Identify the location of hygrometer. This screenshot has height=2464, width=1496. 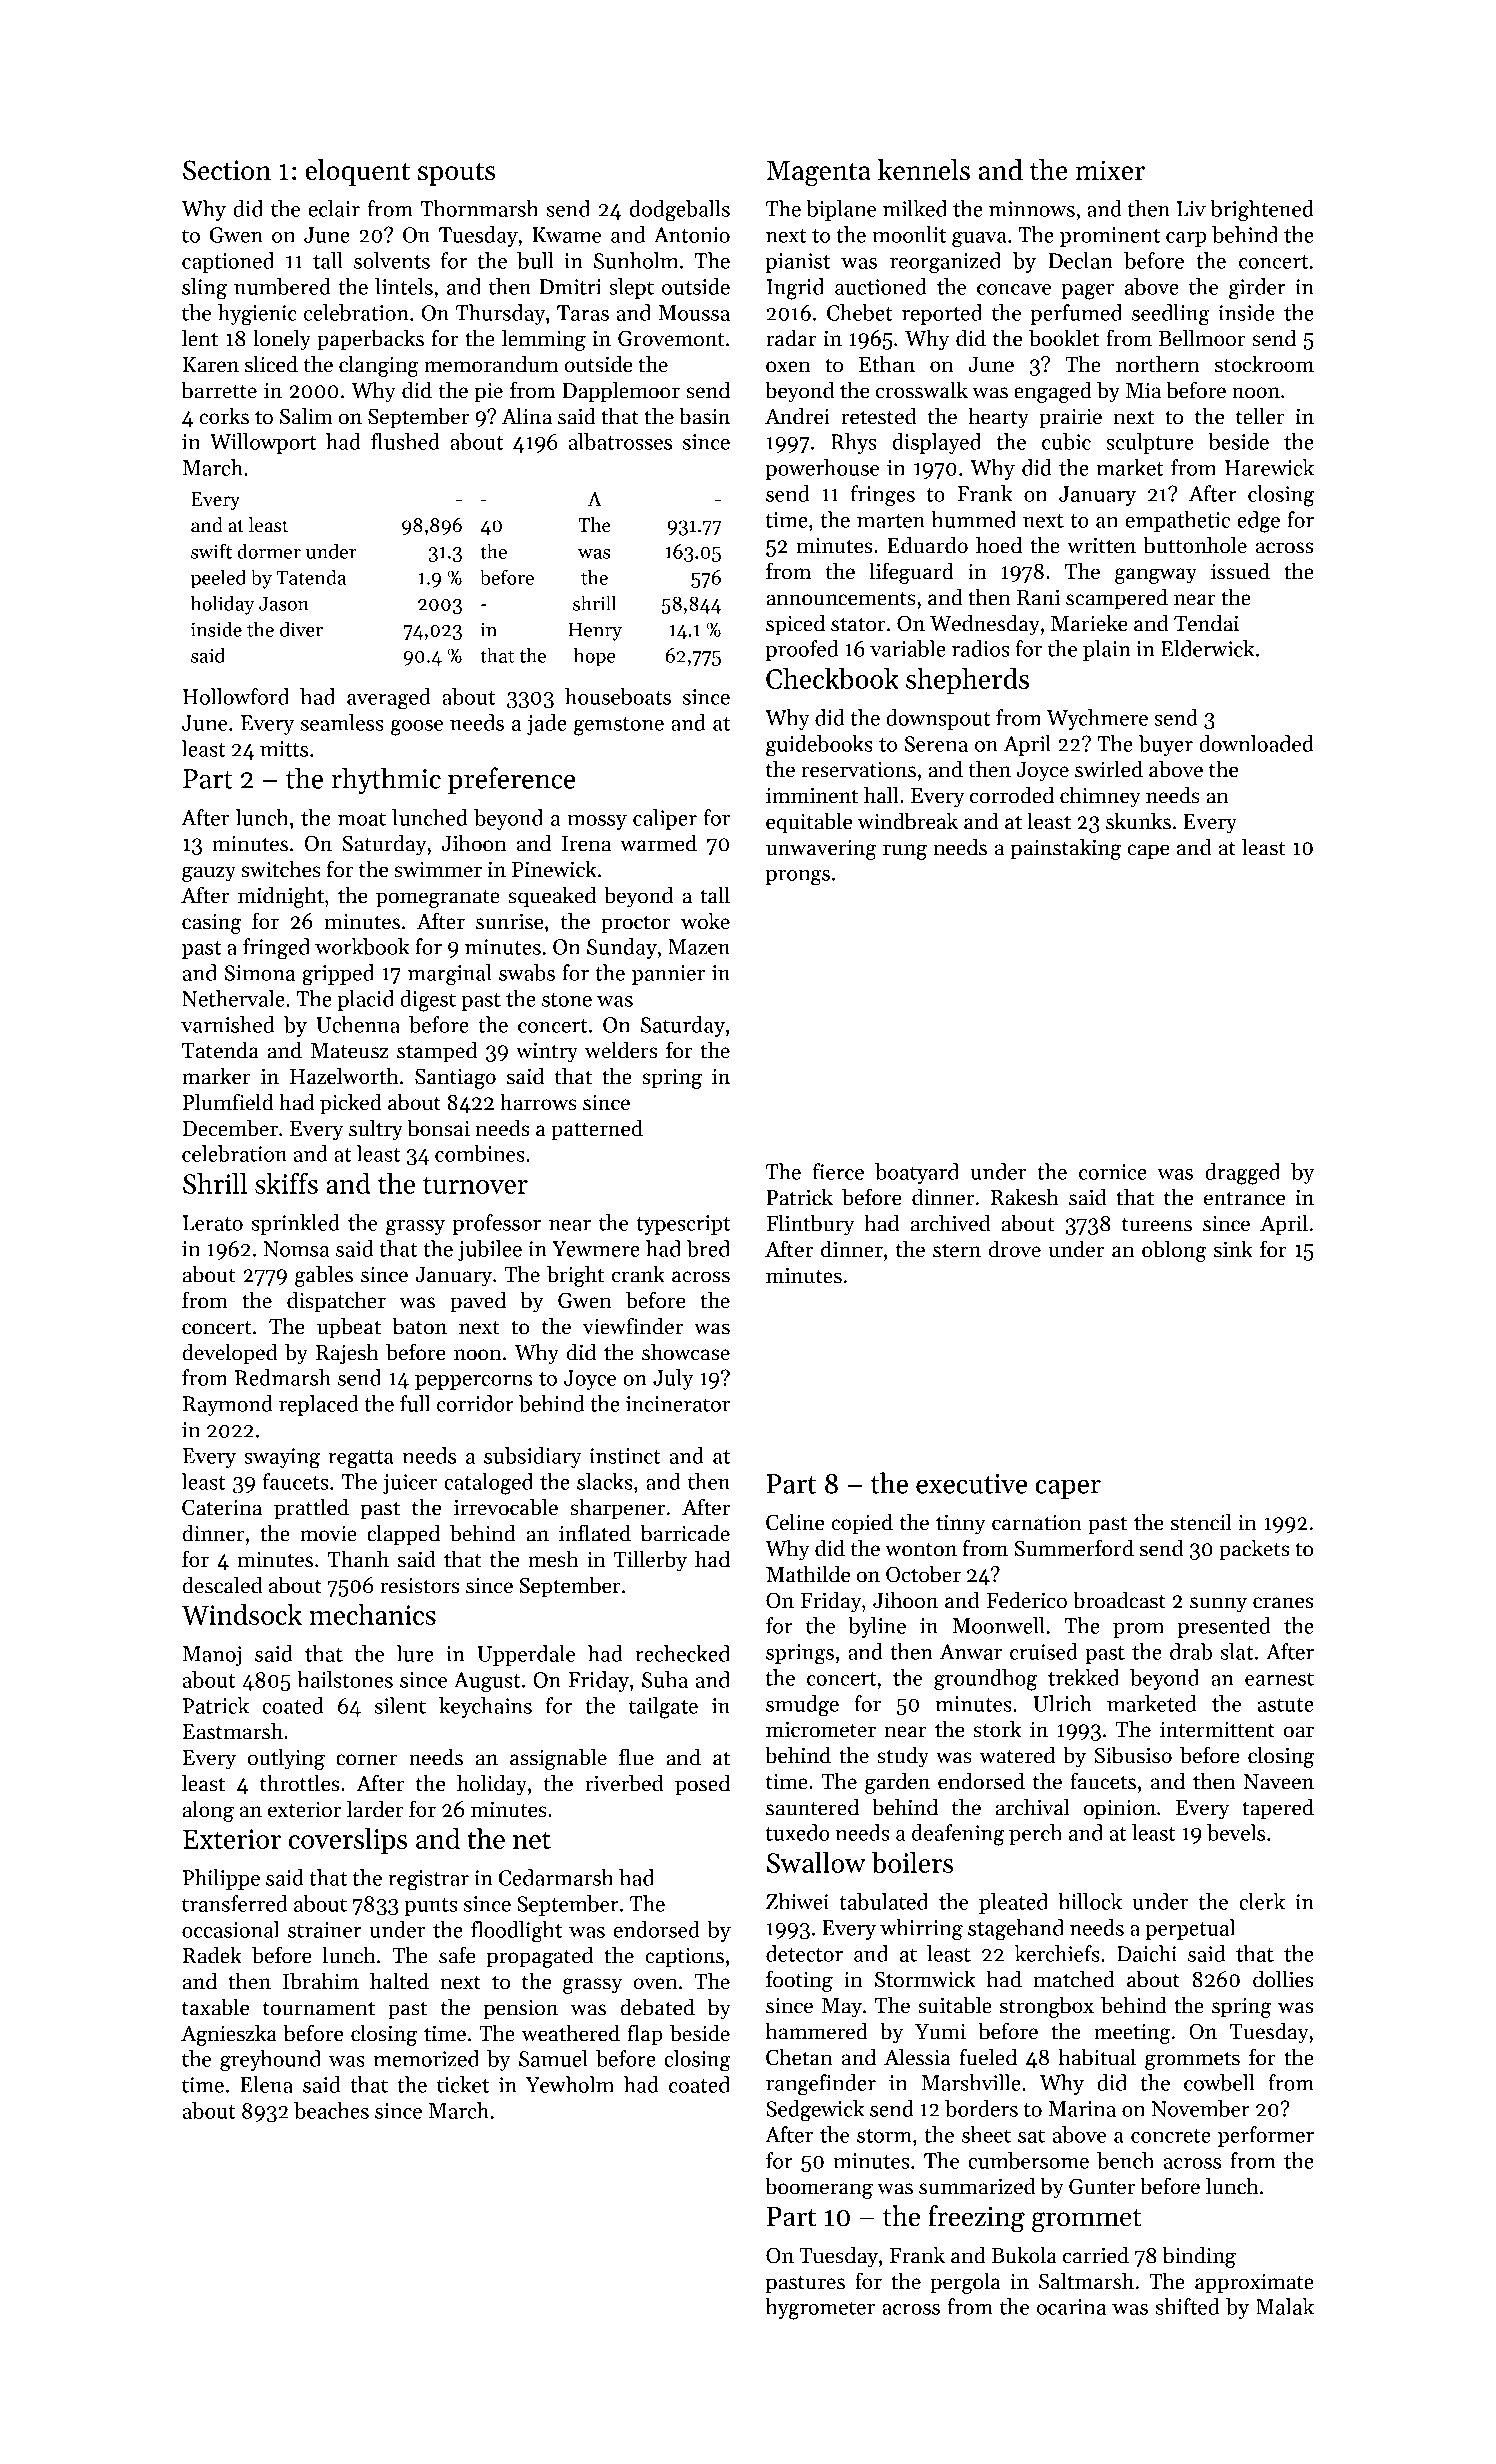
(820, 2309).
